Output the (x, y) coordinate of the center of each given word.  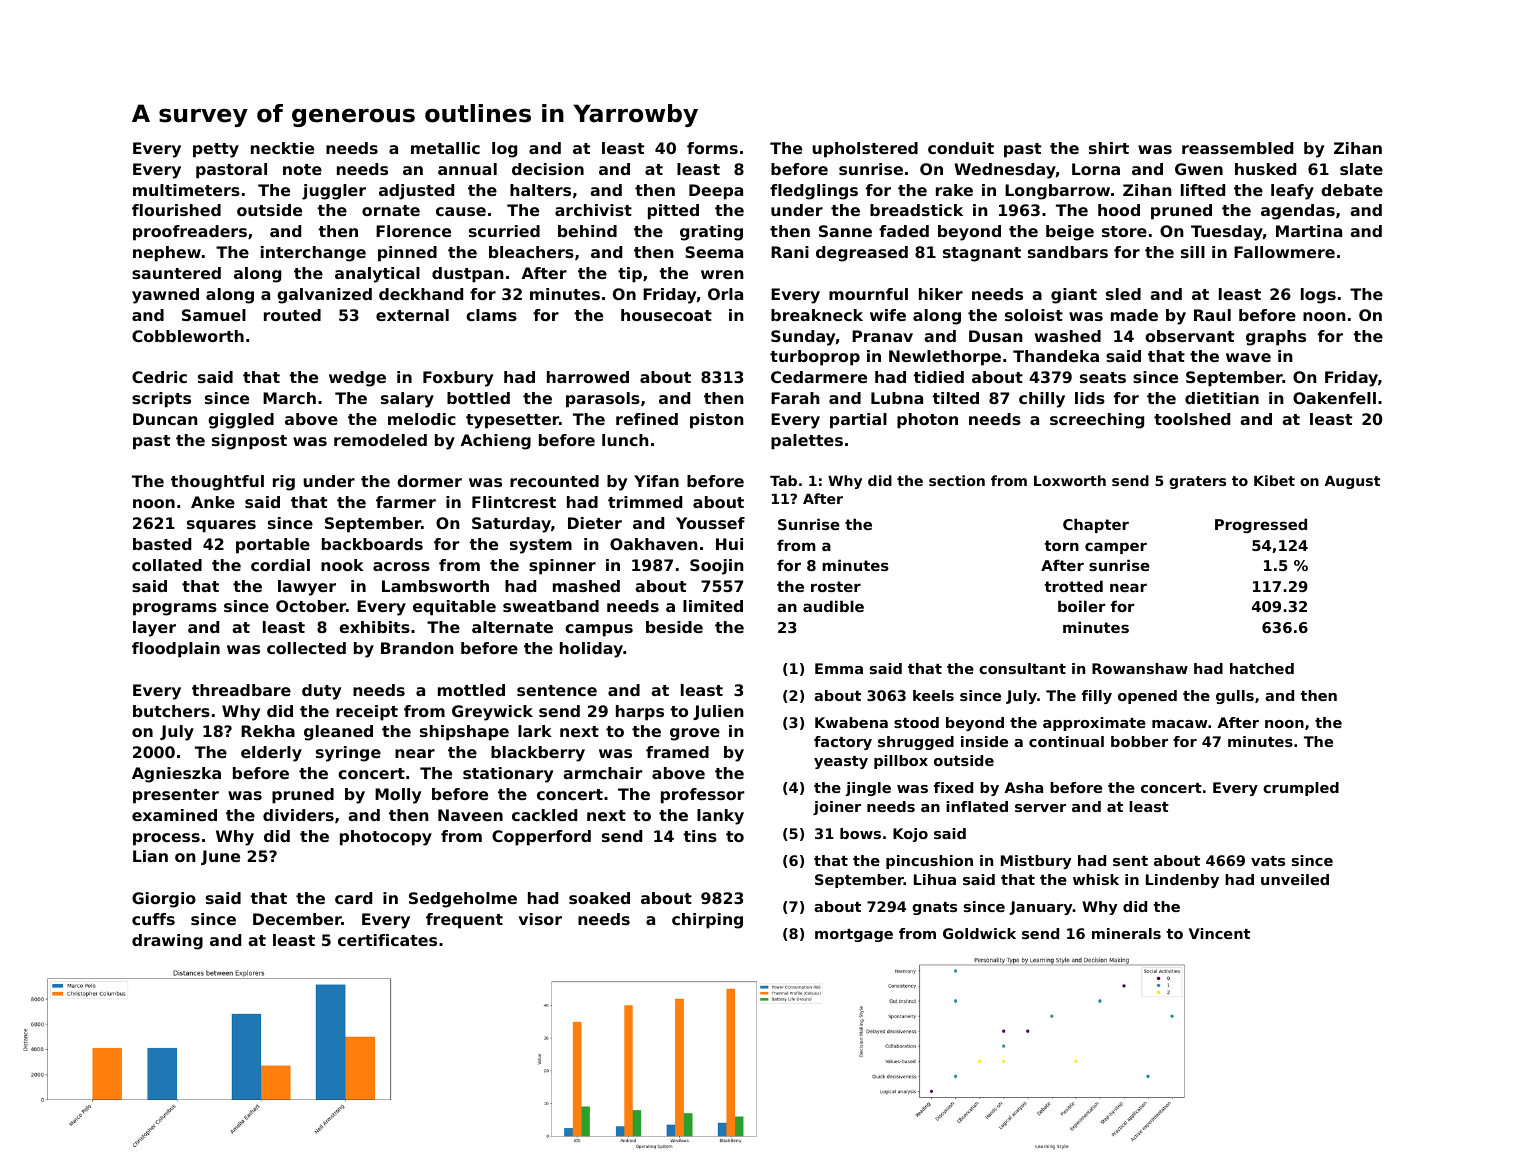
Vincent (1219, 933)
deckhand (421, 294)
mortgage (854, 935)
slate (1361, 169)
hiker (941, 294)
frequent (464, 921)
